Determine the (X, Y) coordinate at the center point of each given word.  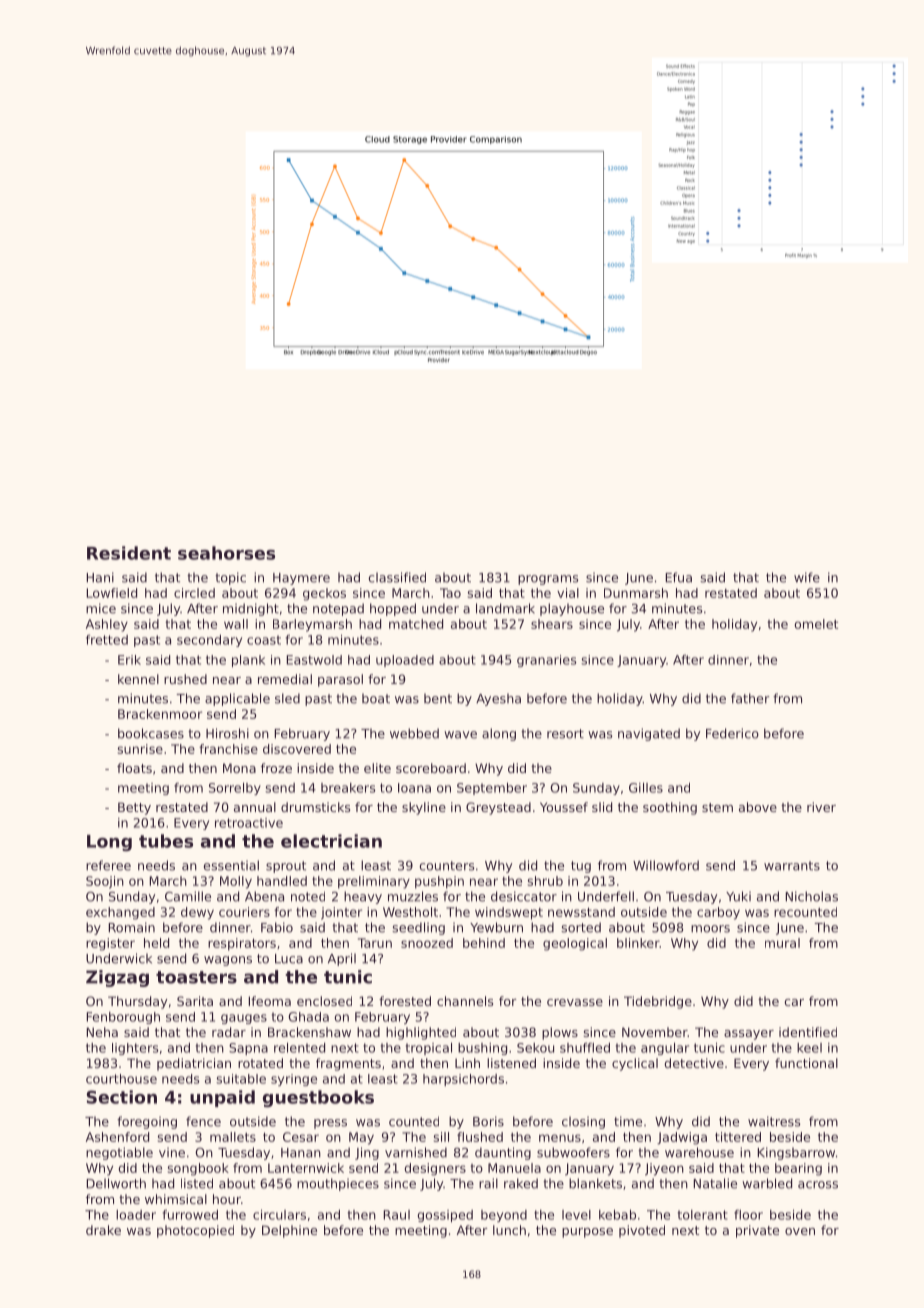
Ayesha (498, 699)
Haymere (301, 579)
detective (694, 1063)
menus (560, 1138)
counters (446, 866)
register (110, 944)
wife (807, 577)
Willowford (666, 865)
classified (397, 577)
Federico (732, 733)
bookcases (151, 733)
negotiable (119, 1153)
